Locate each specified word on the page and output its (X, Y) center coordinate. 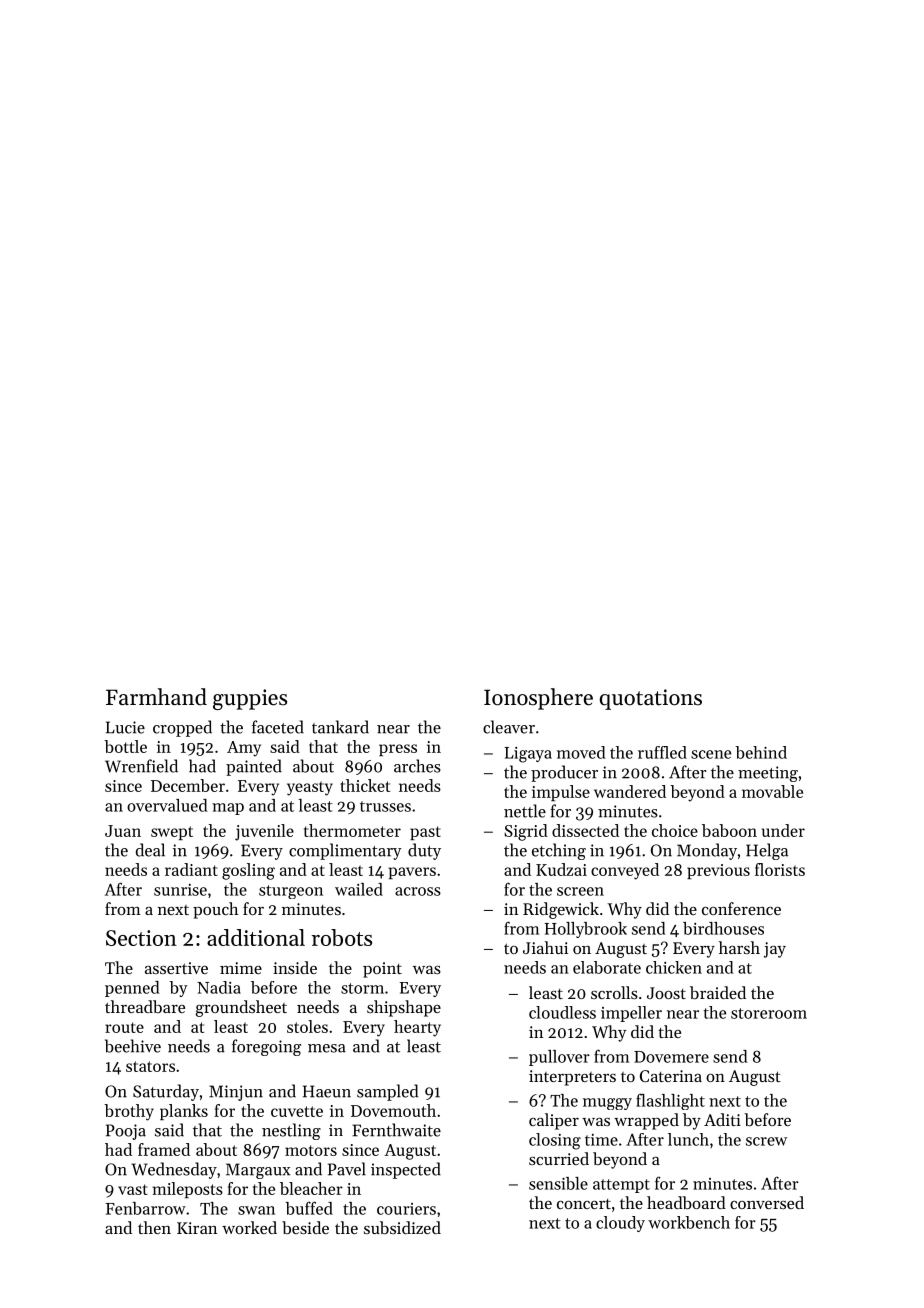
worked (249, 1227)
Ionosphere (538, 699)
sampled (387, 1092)
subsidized (402, 1227)
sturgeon (291, 892)
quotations (651, 699)
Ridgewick (561, 910)
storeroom (769, 1013)
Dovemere (671, 1057)
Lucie (125, 727)
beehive (133, 1046)
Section (141, 938)
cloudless (562, 1012)
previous (718, 871)
